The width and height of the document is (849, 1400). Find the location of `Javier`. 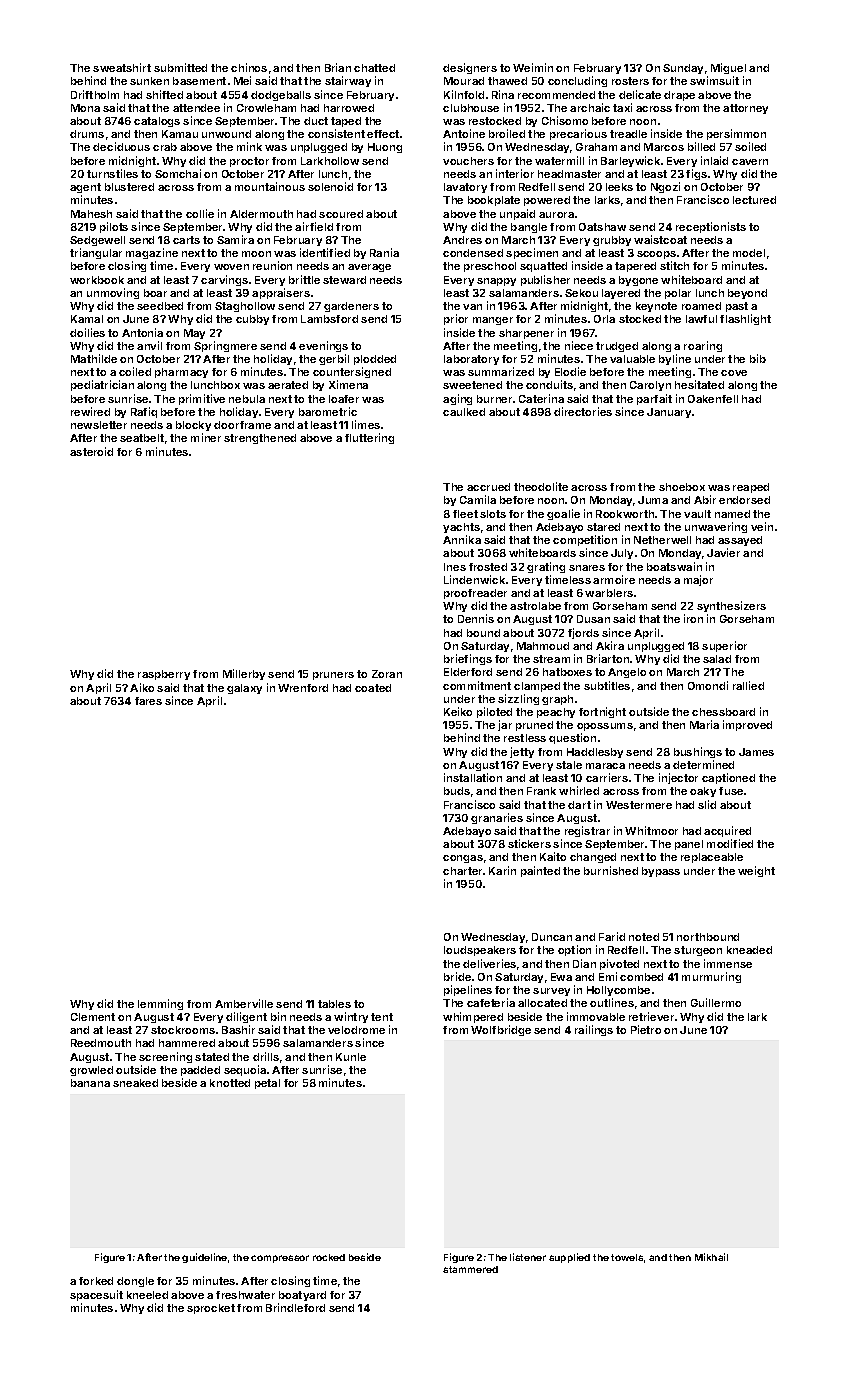

Javier is located at coordinates (723, 552).
